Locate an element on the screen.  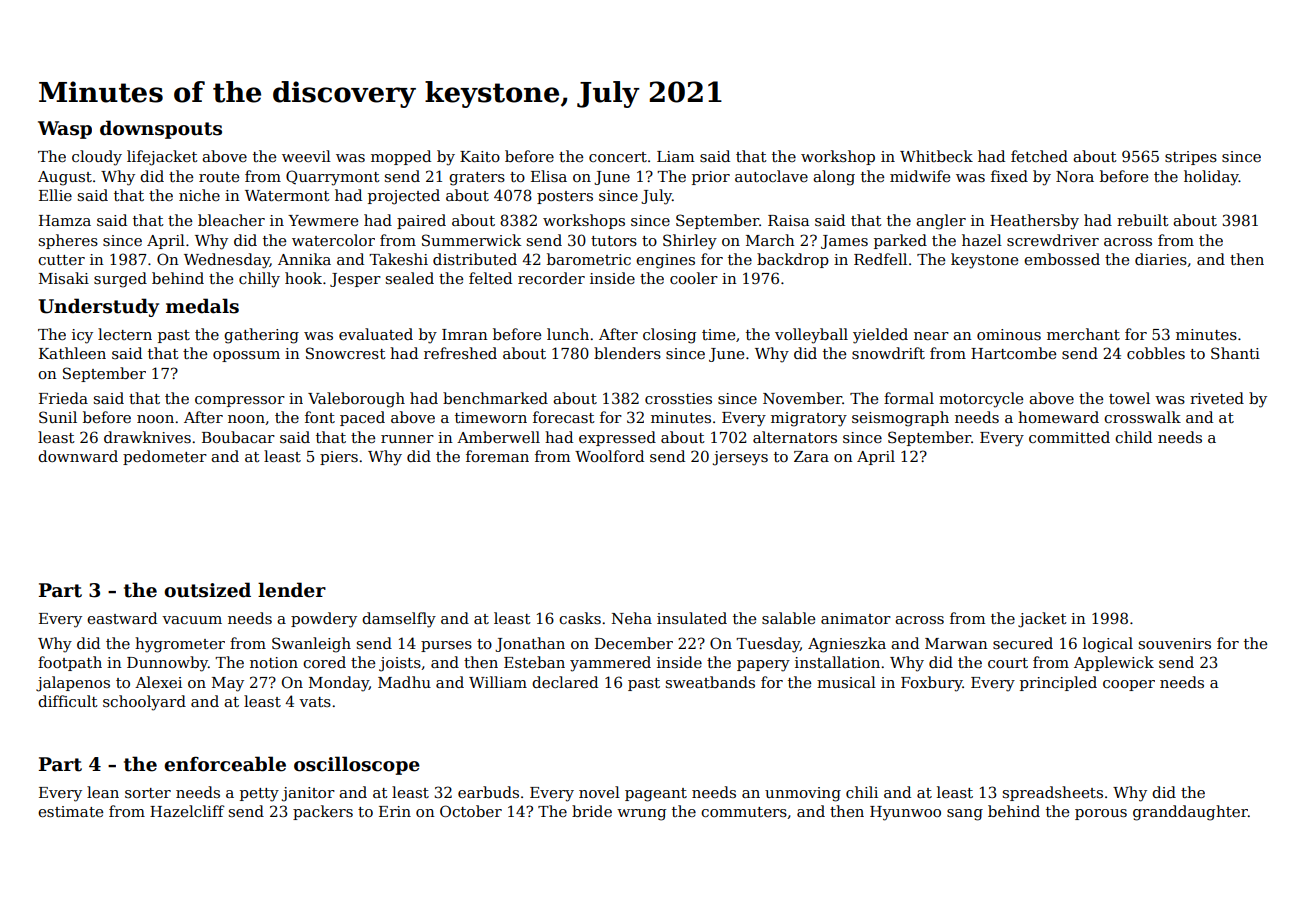
tutors is located at coordinates (614, 241).
